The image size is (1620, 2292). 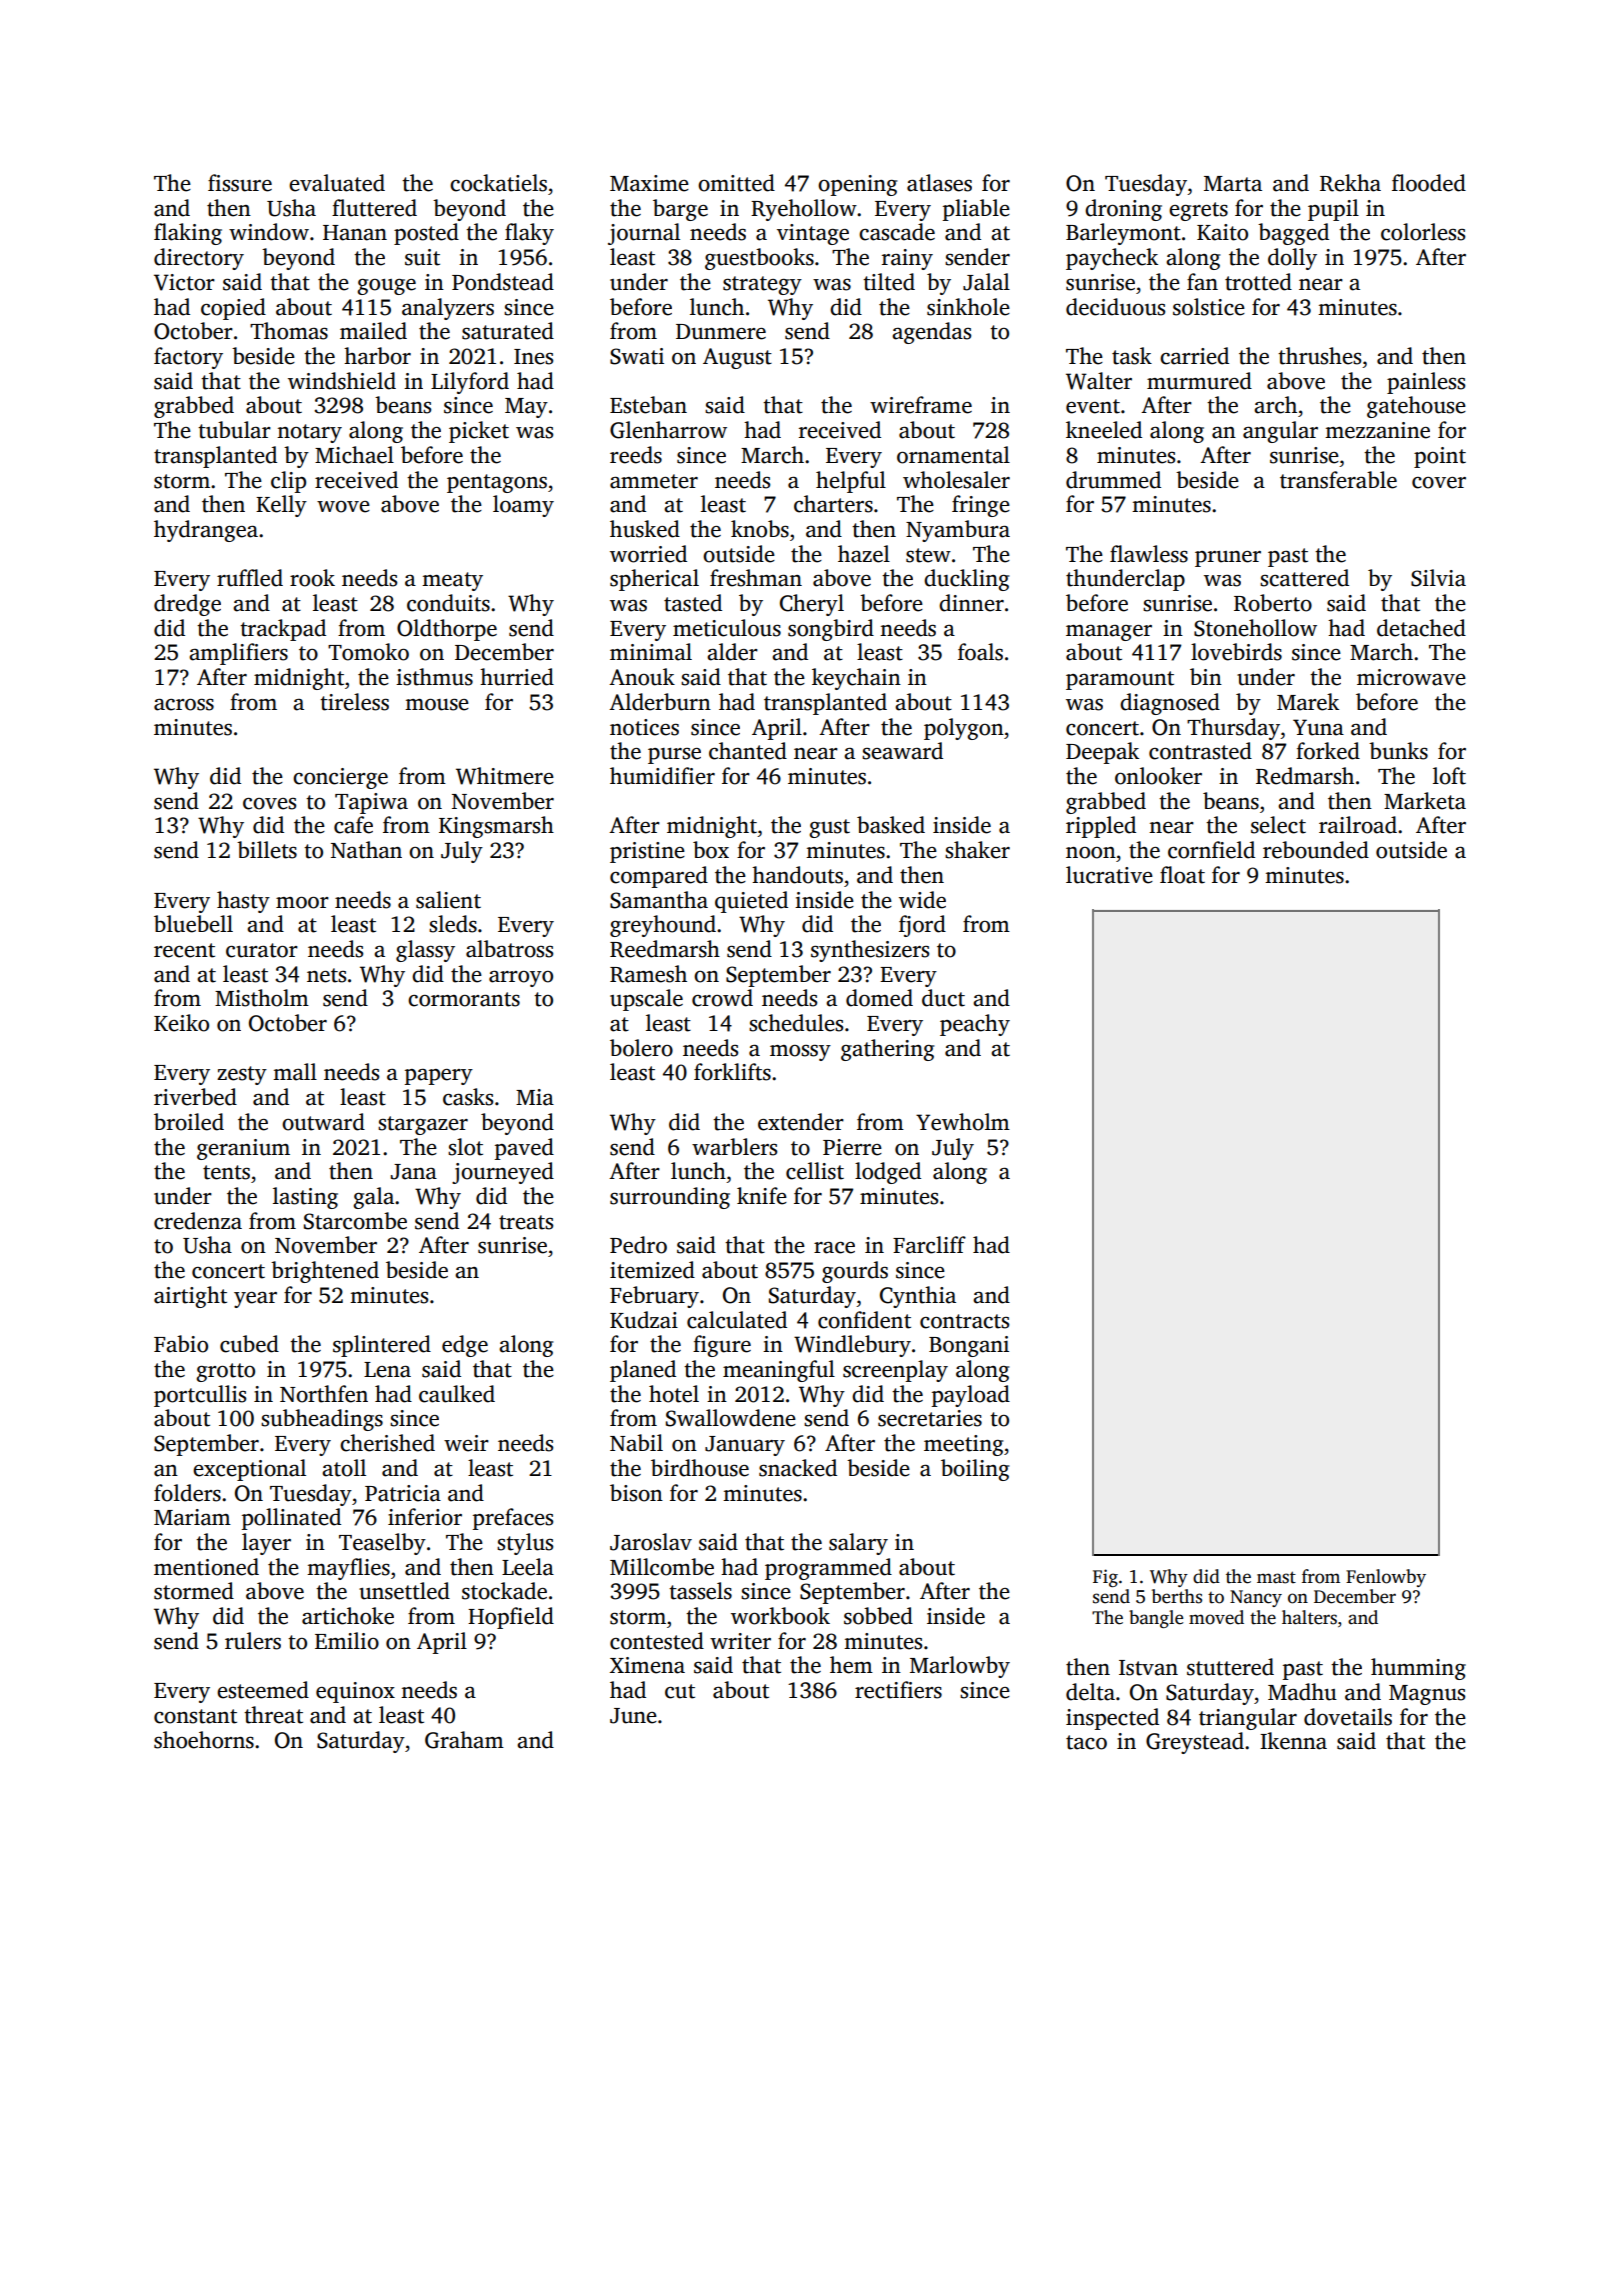 What do you see at coordinates (344, 1468) in the page?
I see `atoll` at bounding box center [344, 1468].
